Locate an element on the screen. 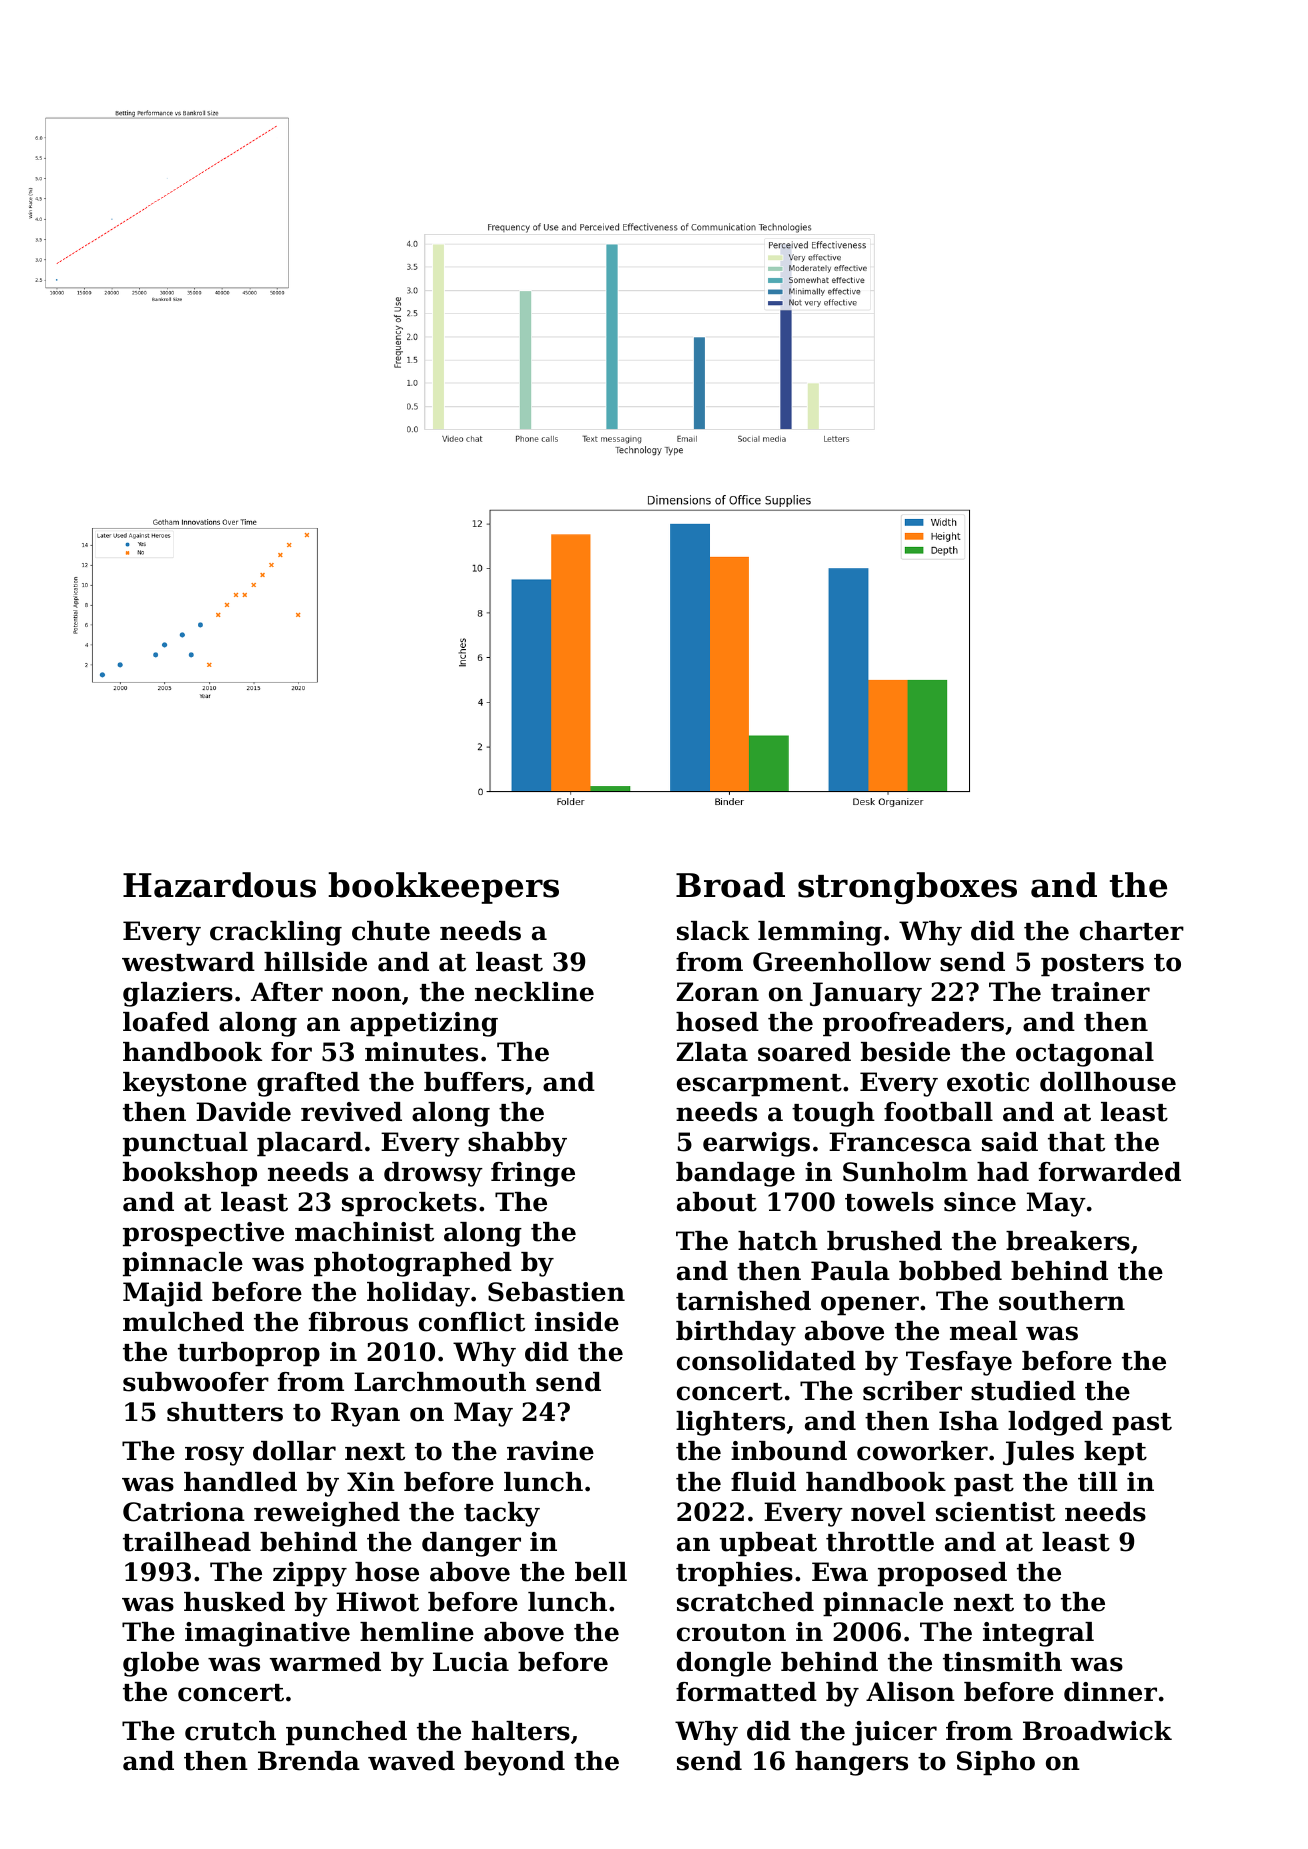  bell is located at coordinates (601, 1572).
